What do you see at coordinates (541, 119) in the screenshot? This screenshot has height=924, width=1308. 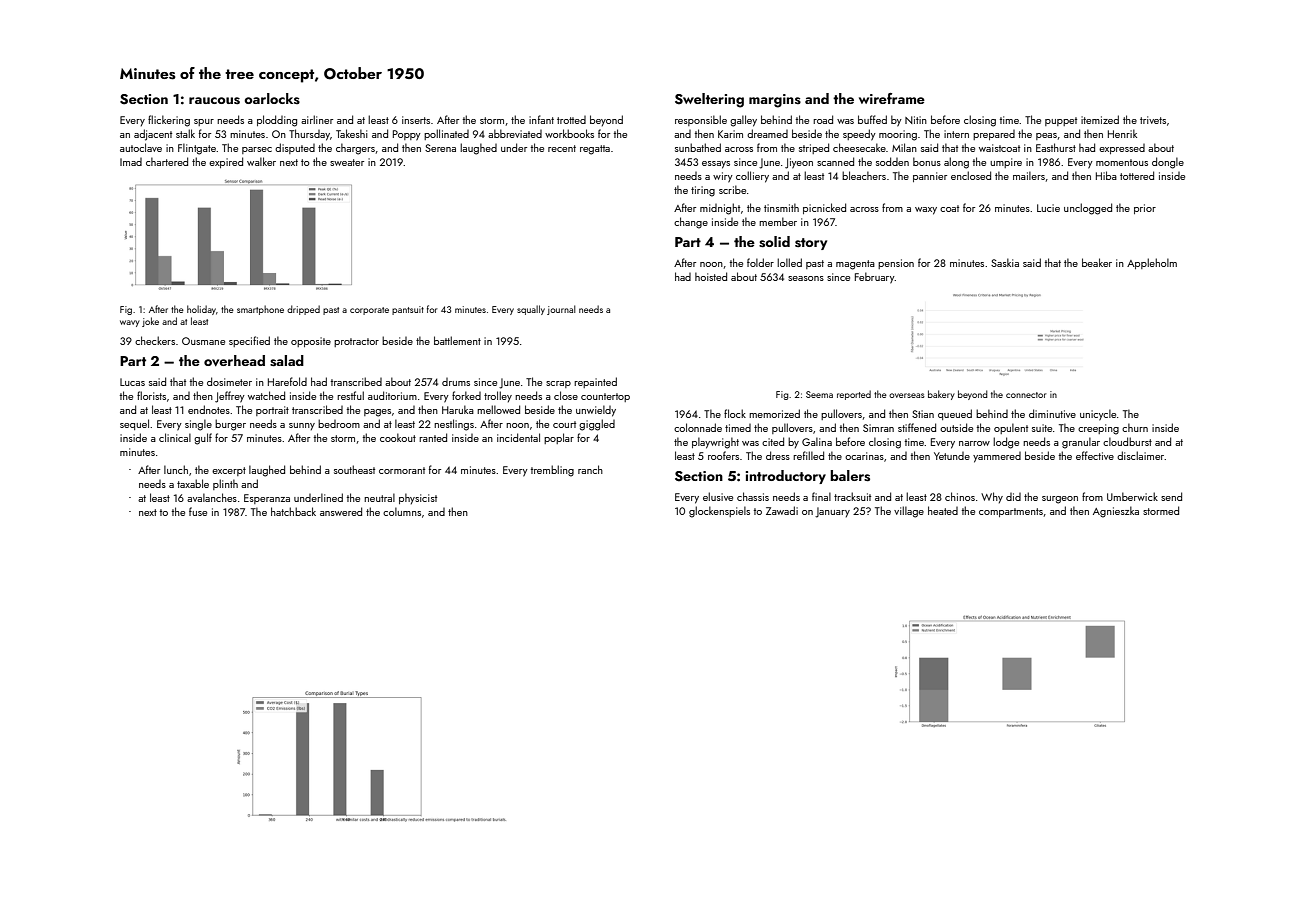 I see `infant` at bounding box center [541, 119].
